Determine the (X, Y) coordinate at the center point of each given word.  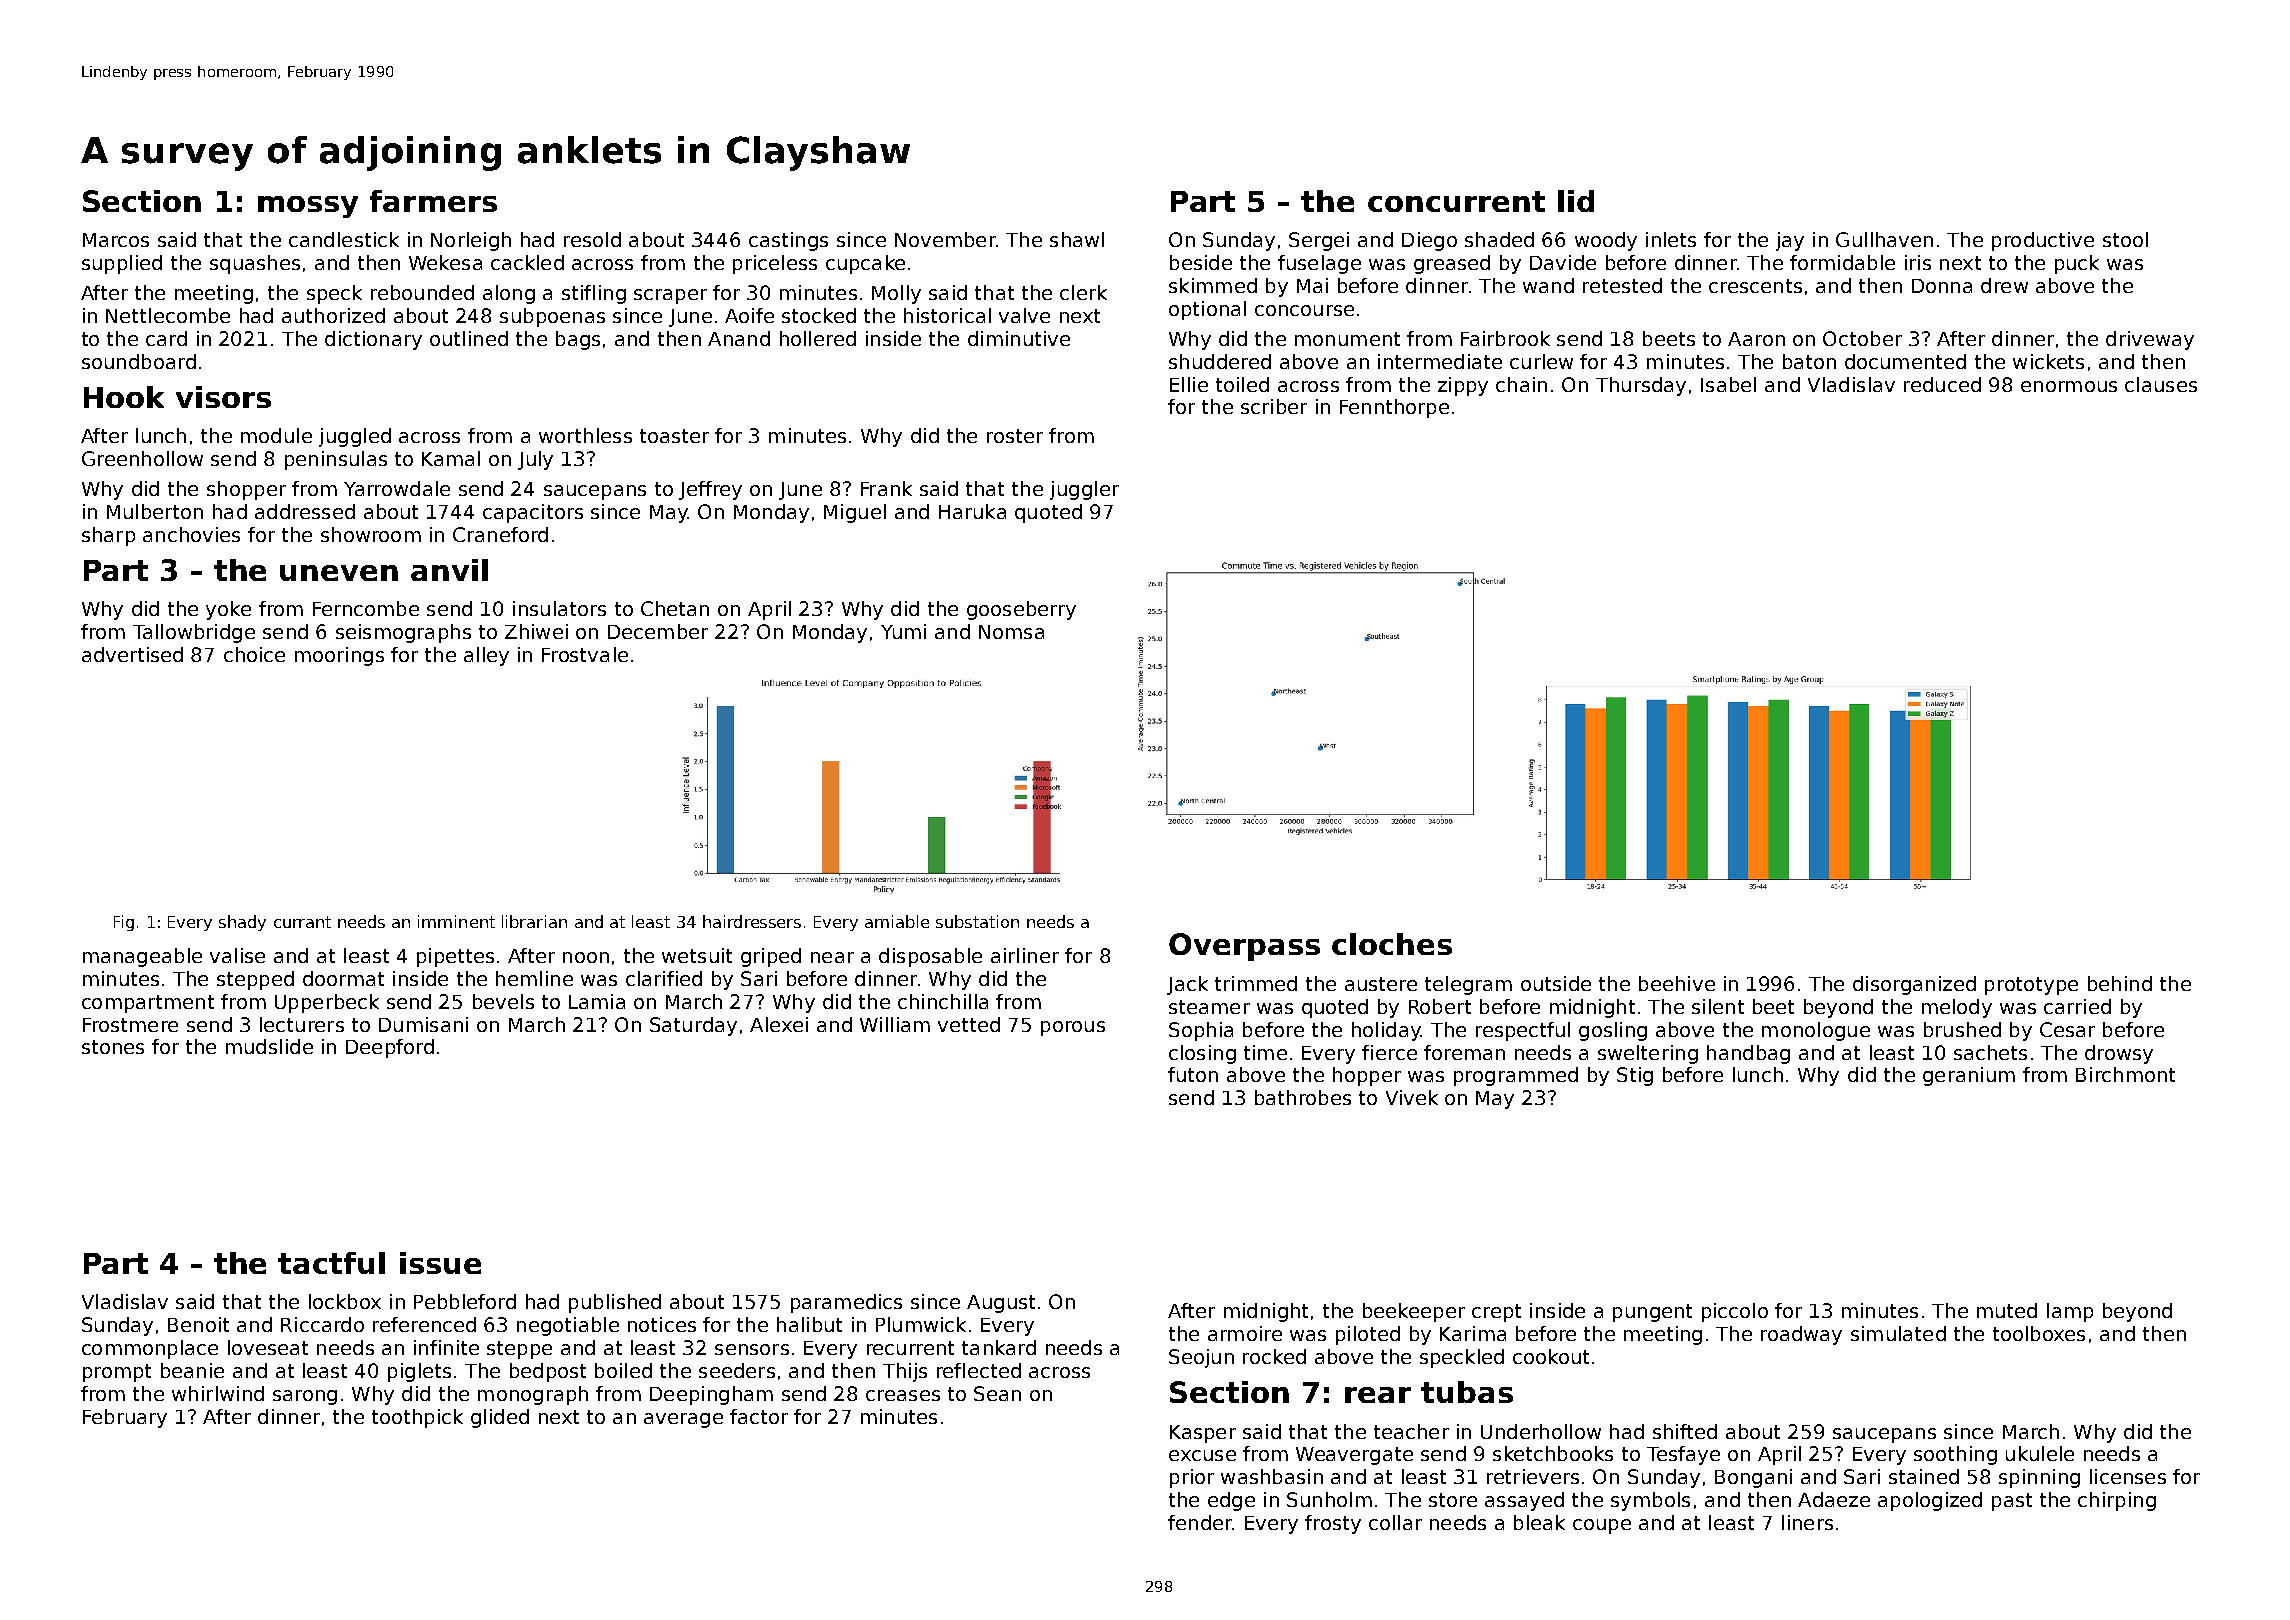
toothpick (417, 1418)
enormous (2069, 386)
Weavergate (1354, 1456)
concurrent (1456, 201)
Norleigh (471, 241)
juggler (1084, 490)
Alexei (779, 1024)
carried (2077, 1006)
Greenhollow (142, 458)
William (895, 1024)
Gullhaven (1884, 239)
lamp (2070, 1312)
